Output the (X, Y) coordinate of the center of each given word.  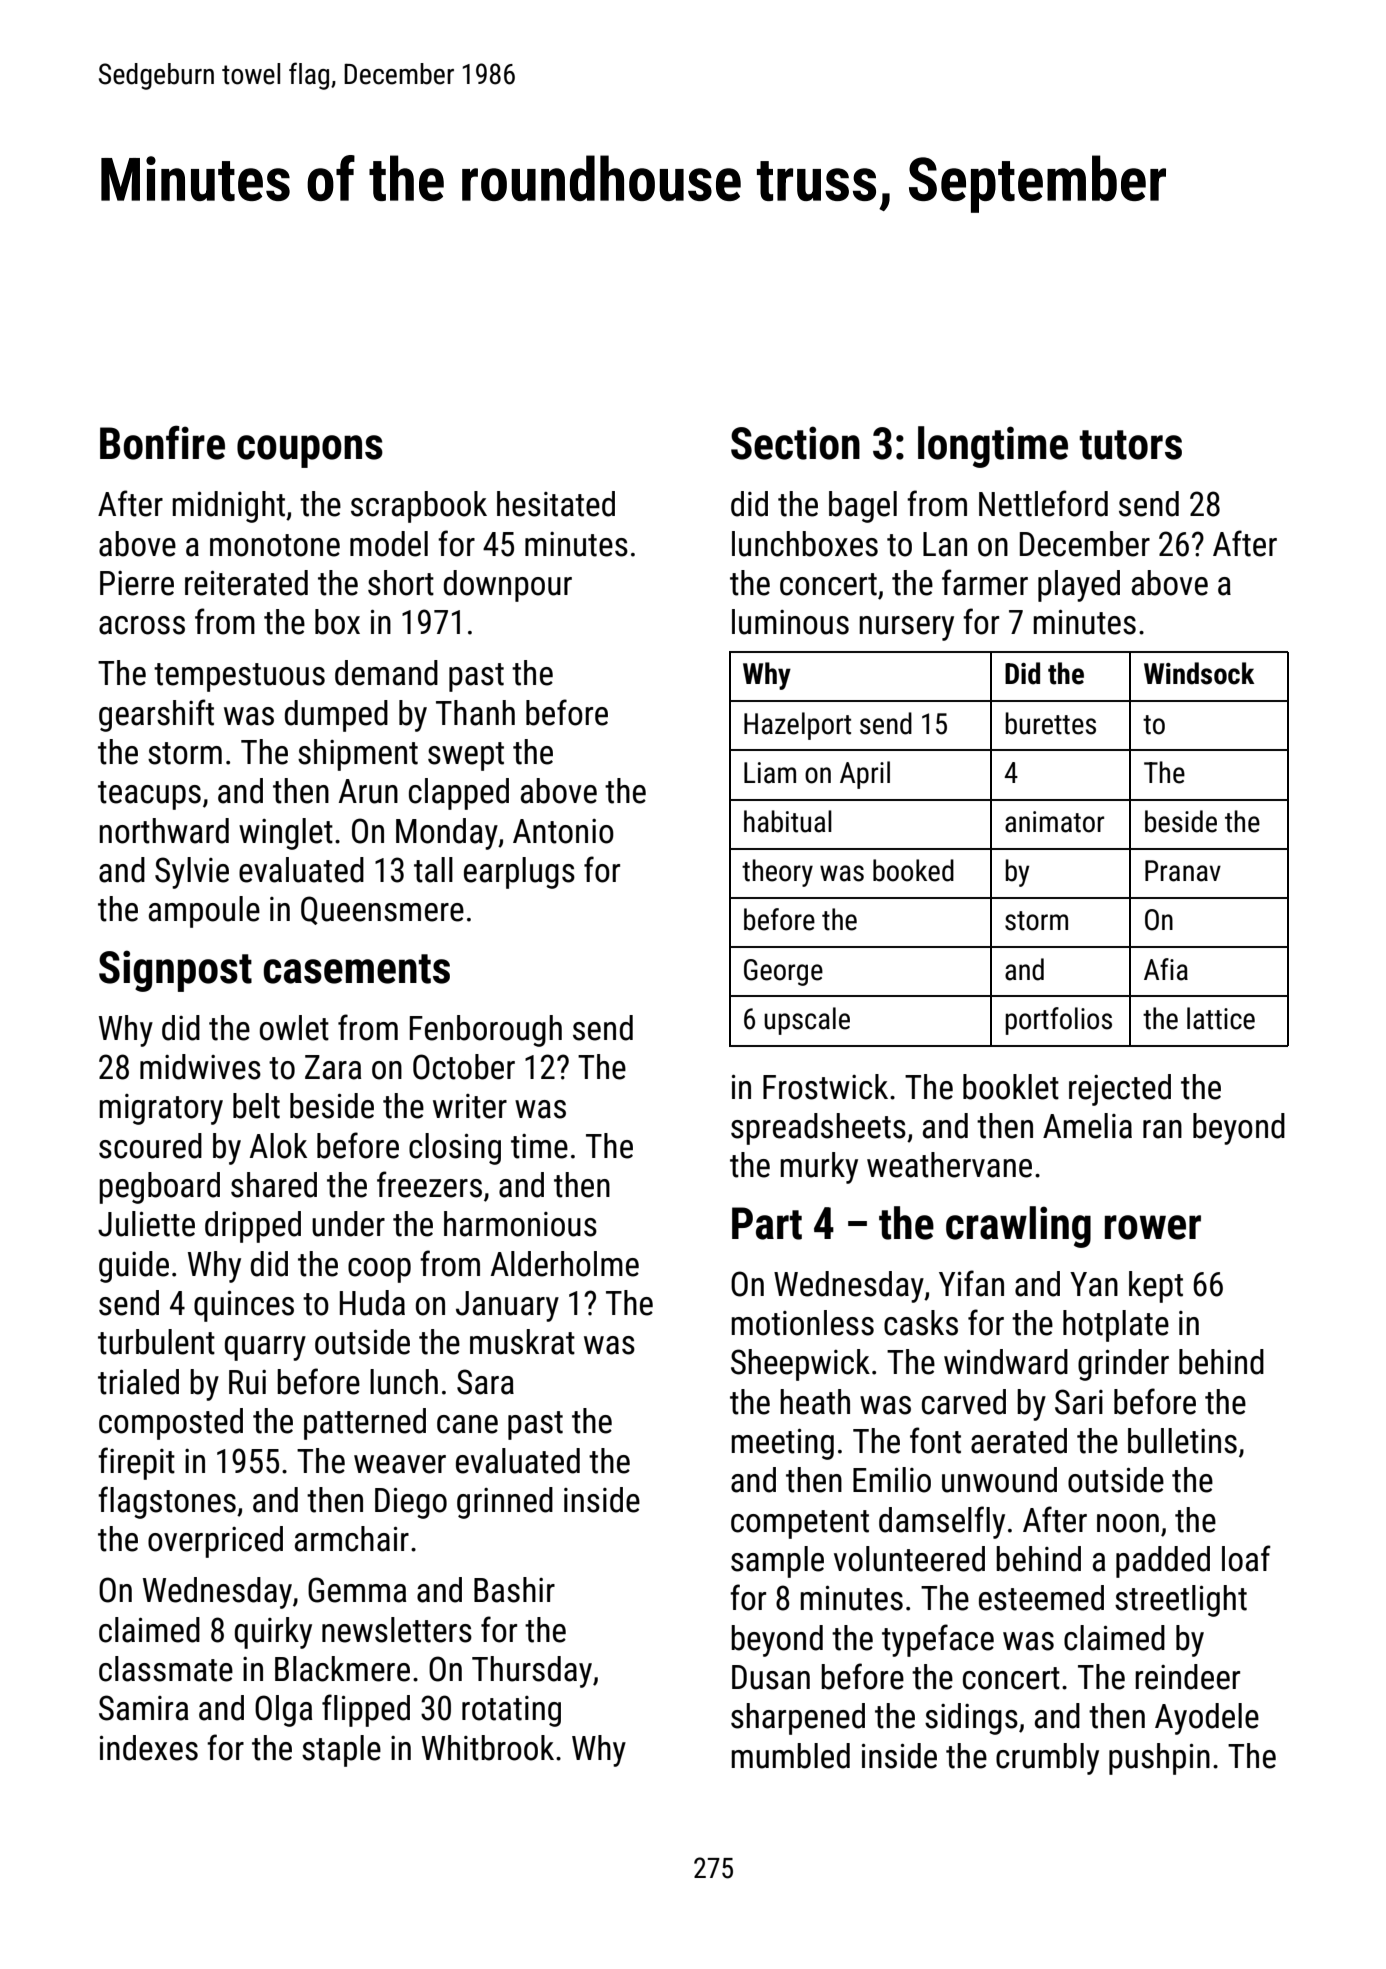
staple (341, 1751)
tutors (1130, 445)
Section (795, 443)
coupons (310, 451)
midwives (200, 1067)
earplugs (519, 873)
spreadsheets (818, 1129)
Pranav (1183, 871)
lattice (1221, 1018)
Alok (278, 1146)
